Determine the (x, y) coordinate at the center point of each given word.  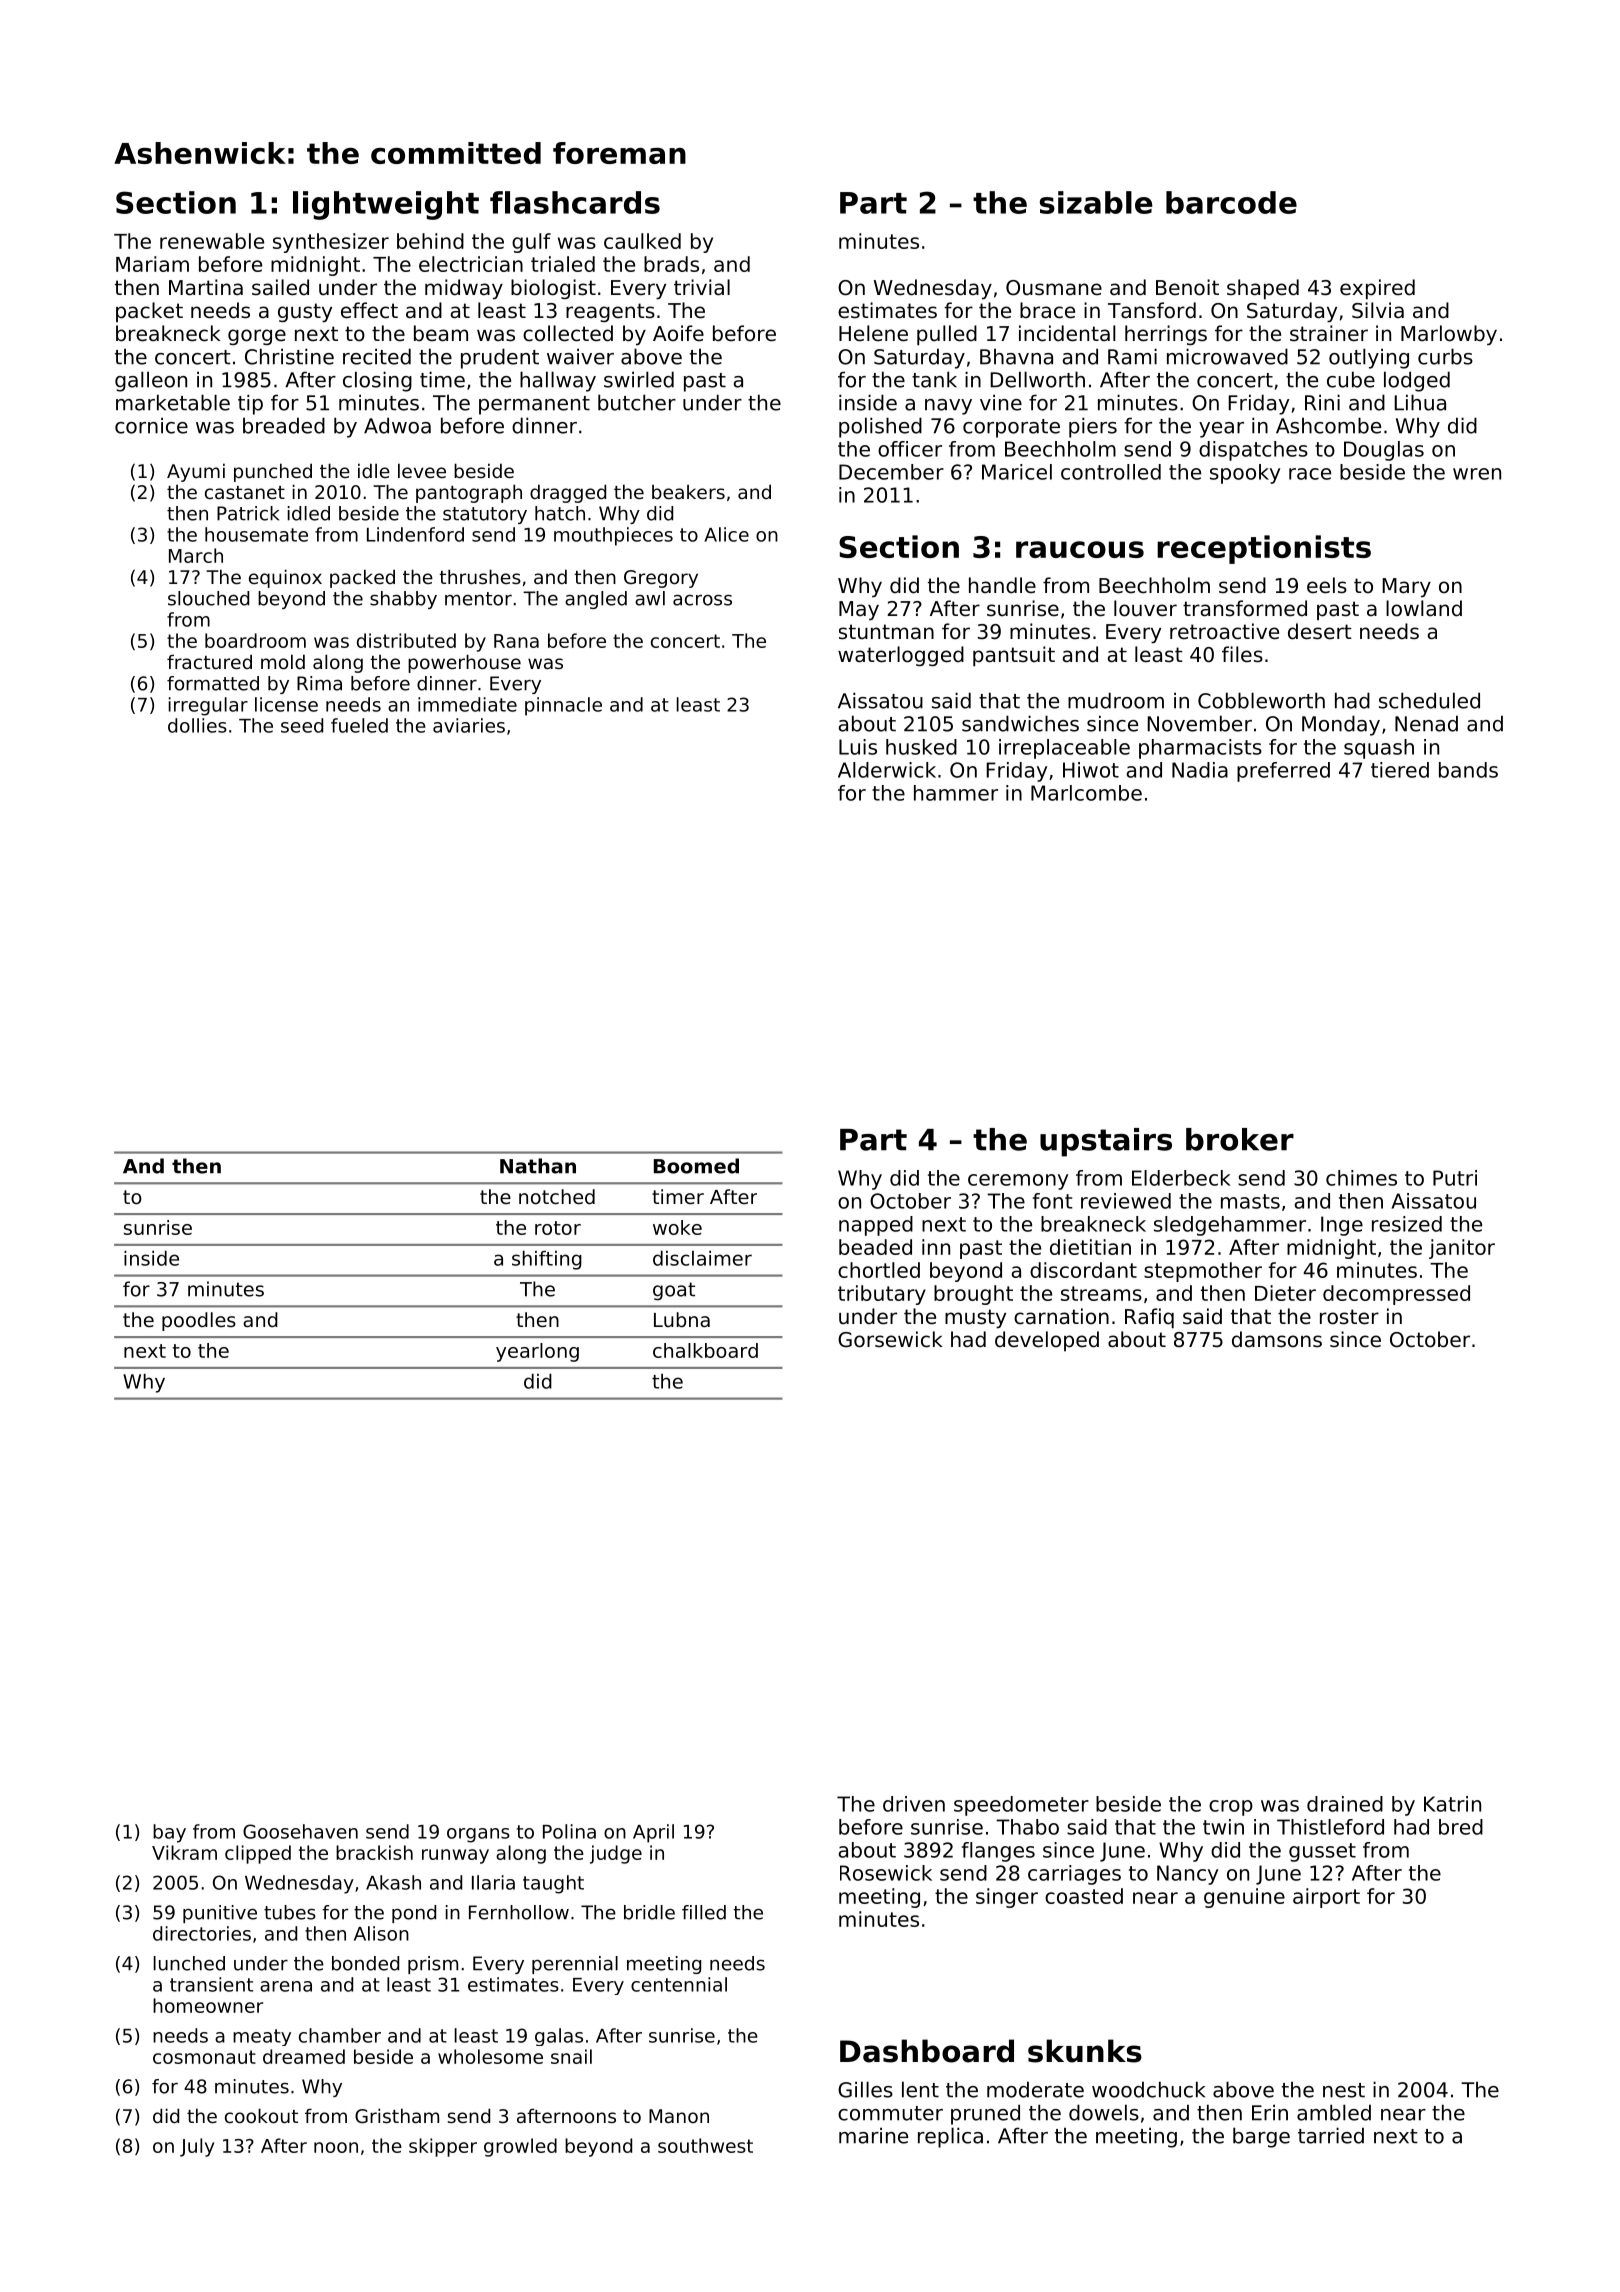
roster (1349, 1317)
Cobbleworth (1261, 700)
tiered (1400, 770)
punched (273, 472)
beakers (688, 492)
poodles (199, 1321)
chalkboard (705, 1350)
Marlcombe (1086, 793)
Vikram (184, 1852)
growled (520, 2147)
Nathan (538, 1166)
